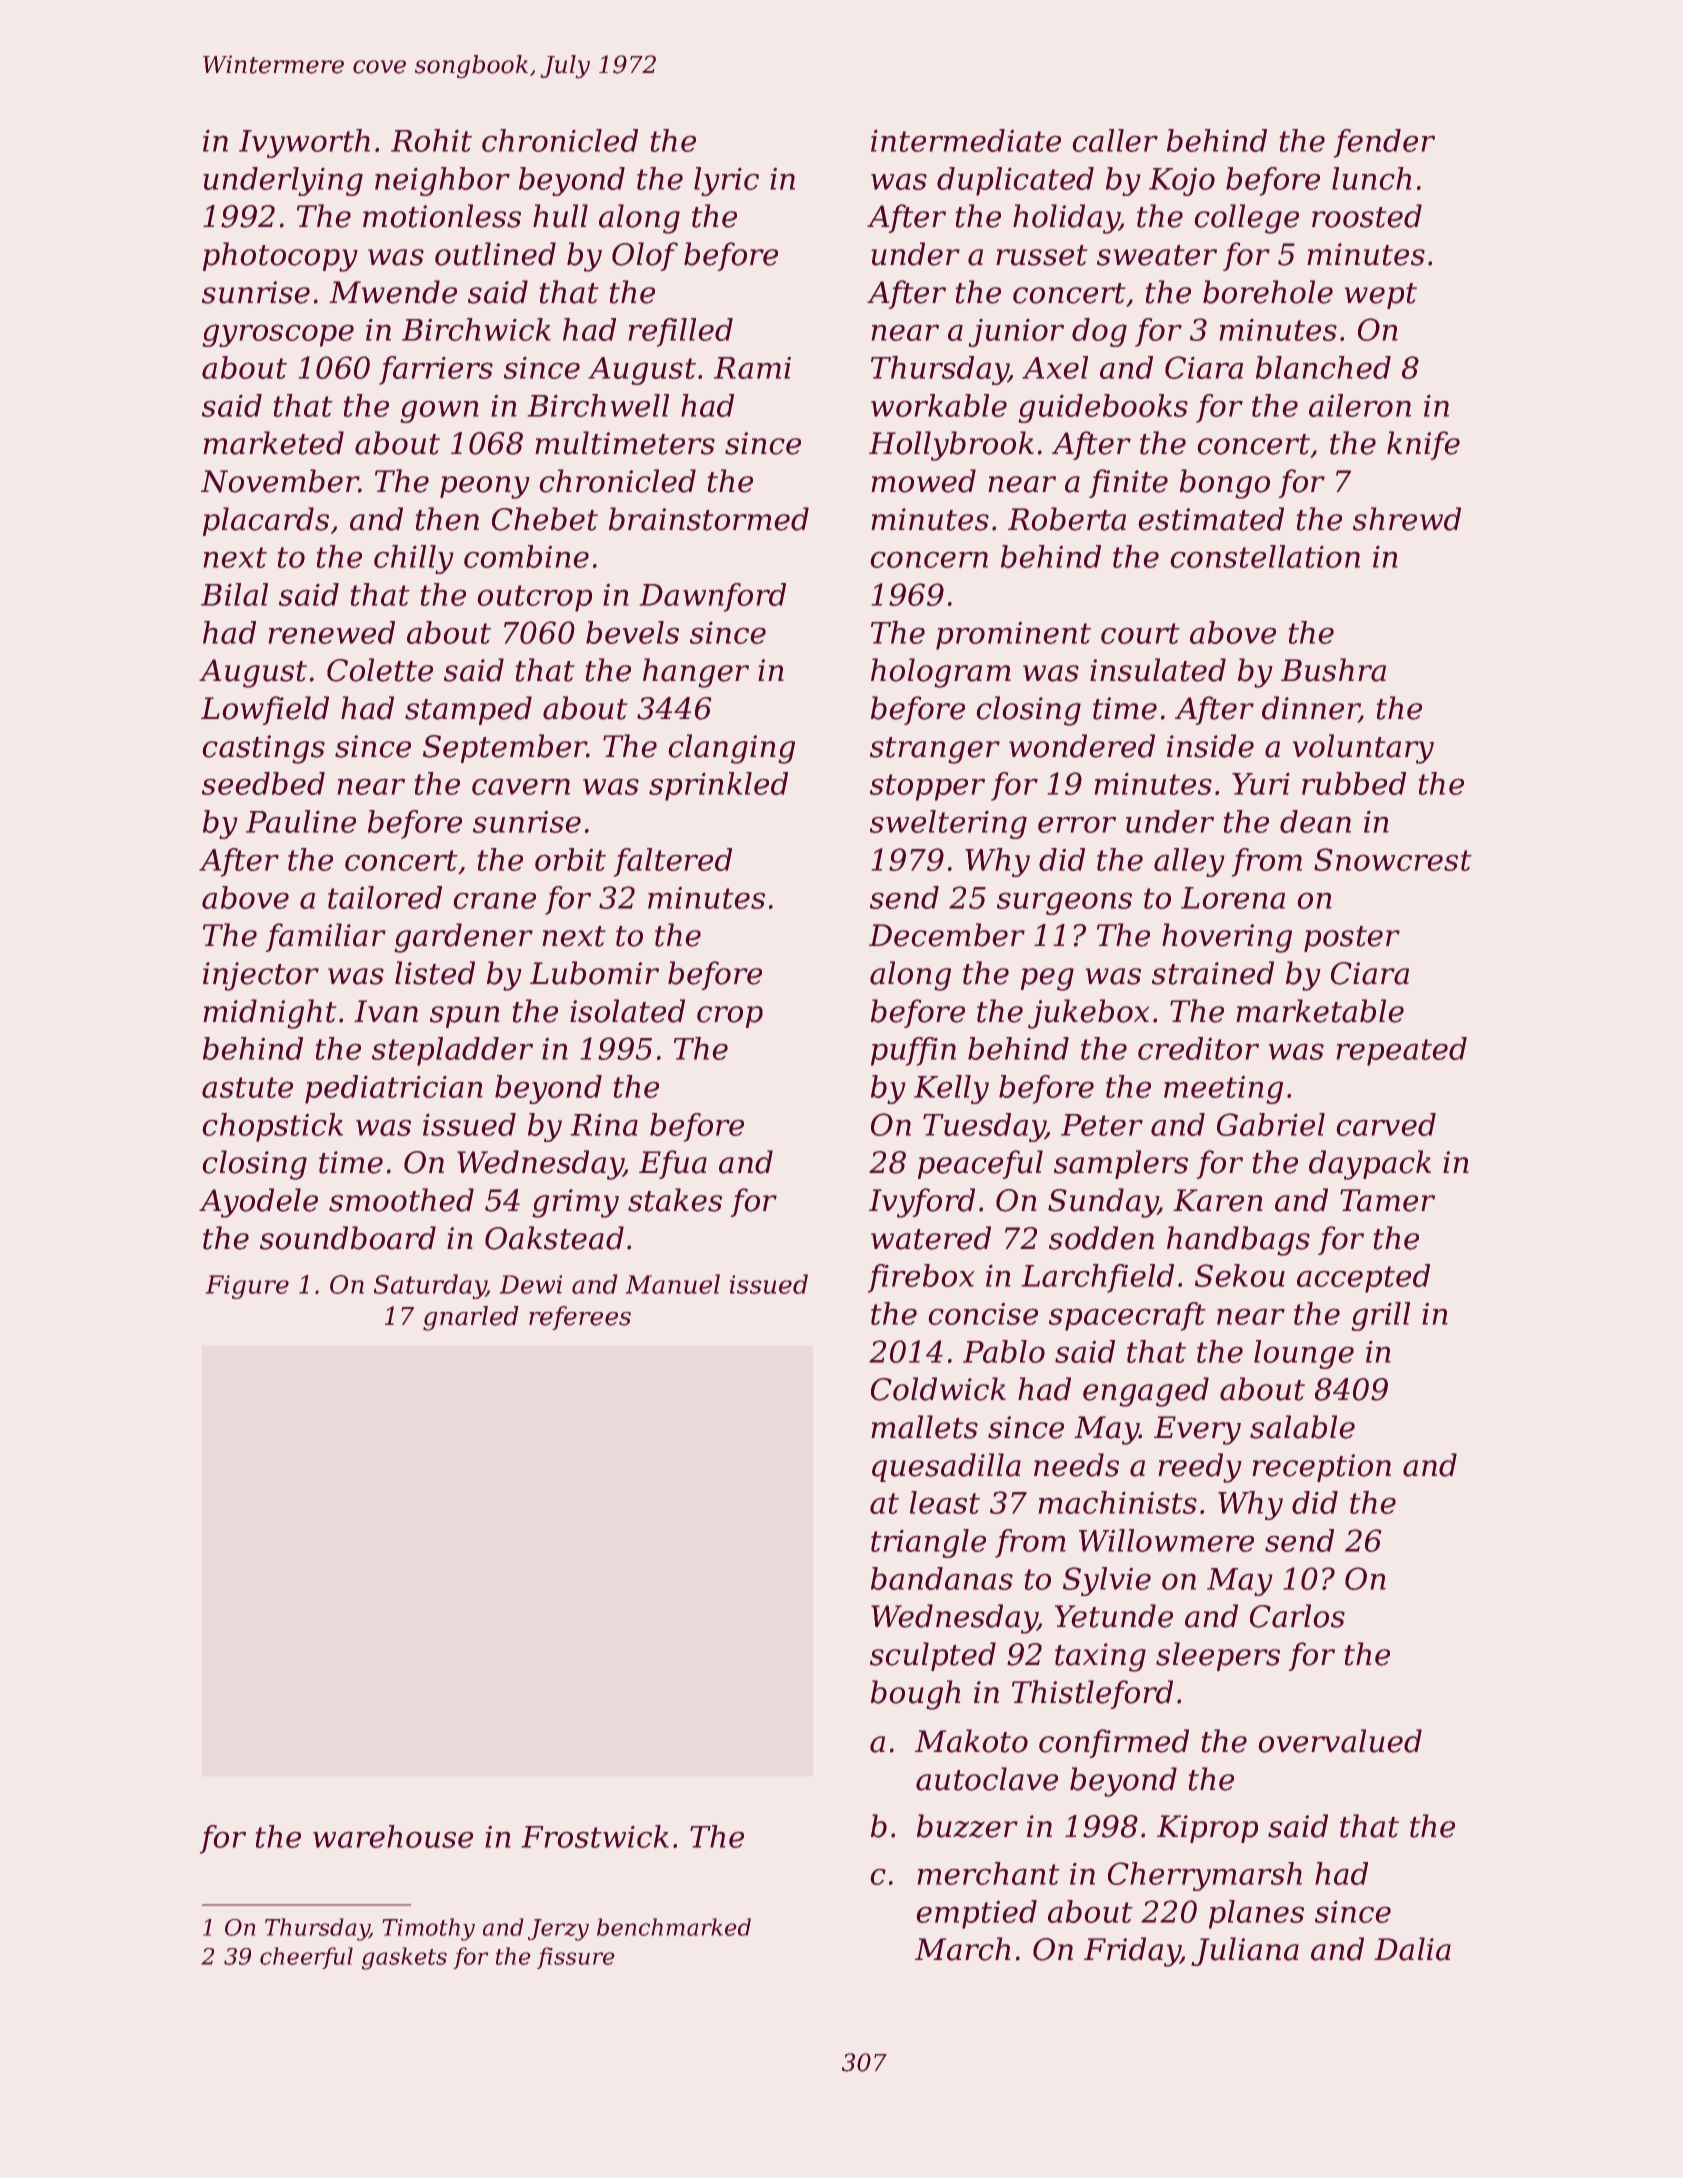 This screenshot has width=1683, height=2178. What do you see at coordinates (595, 1836) in the screenshot?
I see `Frostwick` at bounding box center [595, 1836].
